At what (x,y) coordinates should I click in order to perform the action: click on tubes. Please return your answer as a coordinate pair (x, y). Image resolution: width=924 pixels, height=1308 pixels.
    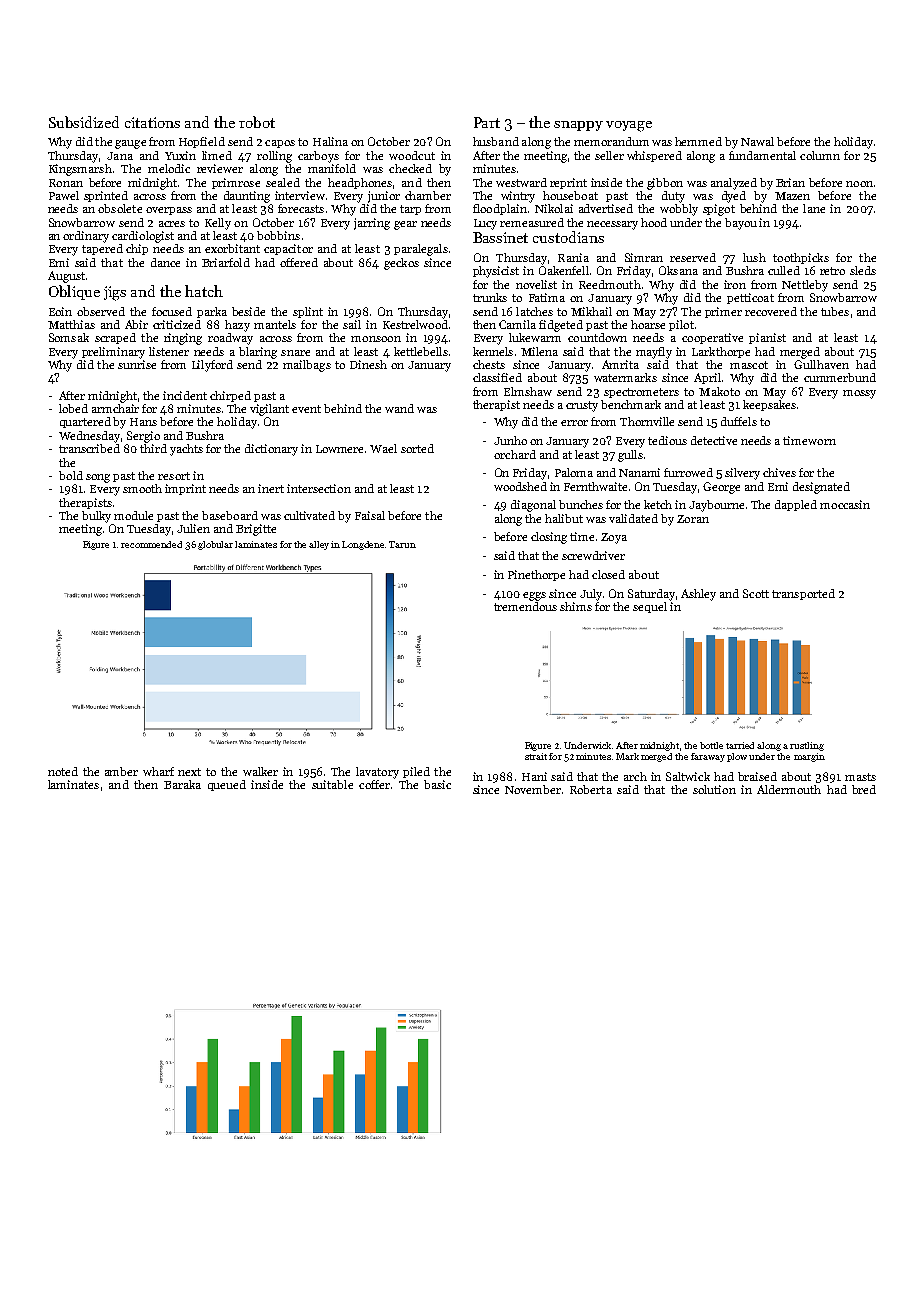
    Looking at the image, I should click on (835, 311).
